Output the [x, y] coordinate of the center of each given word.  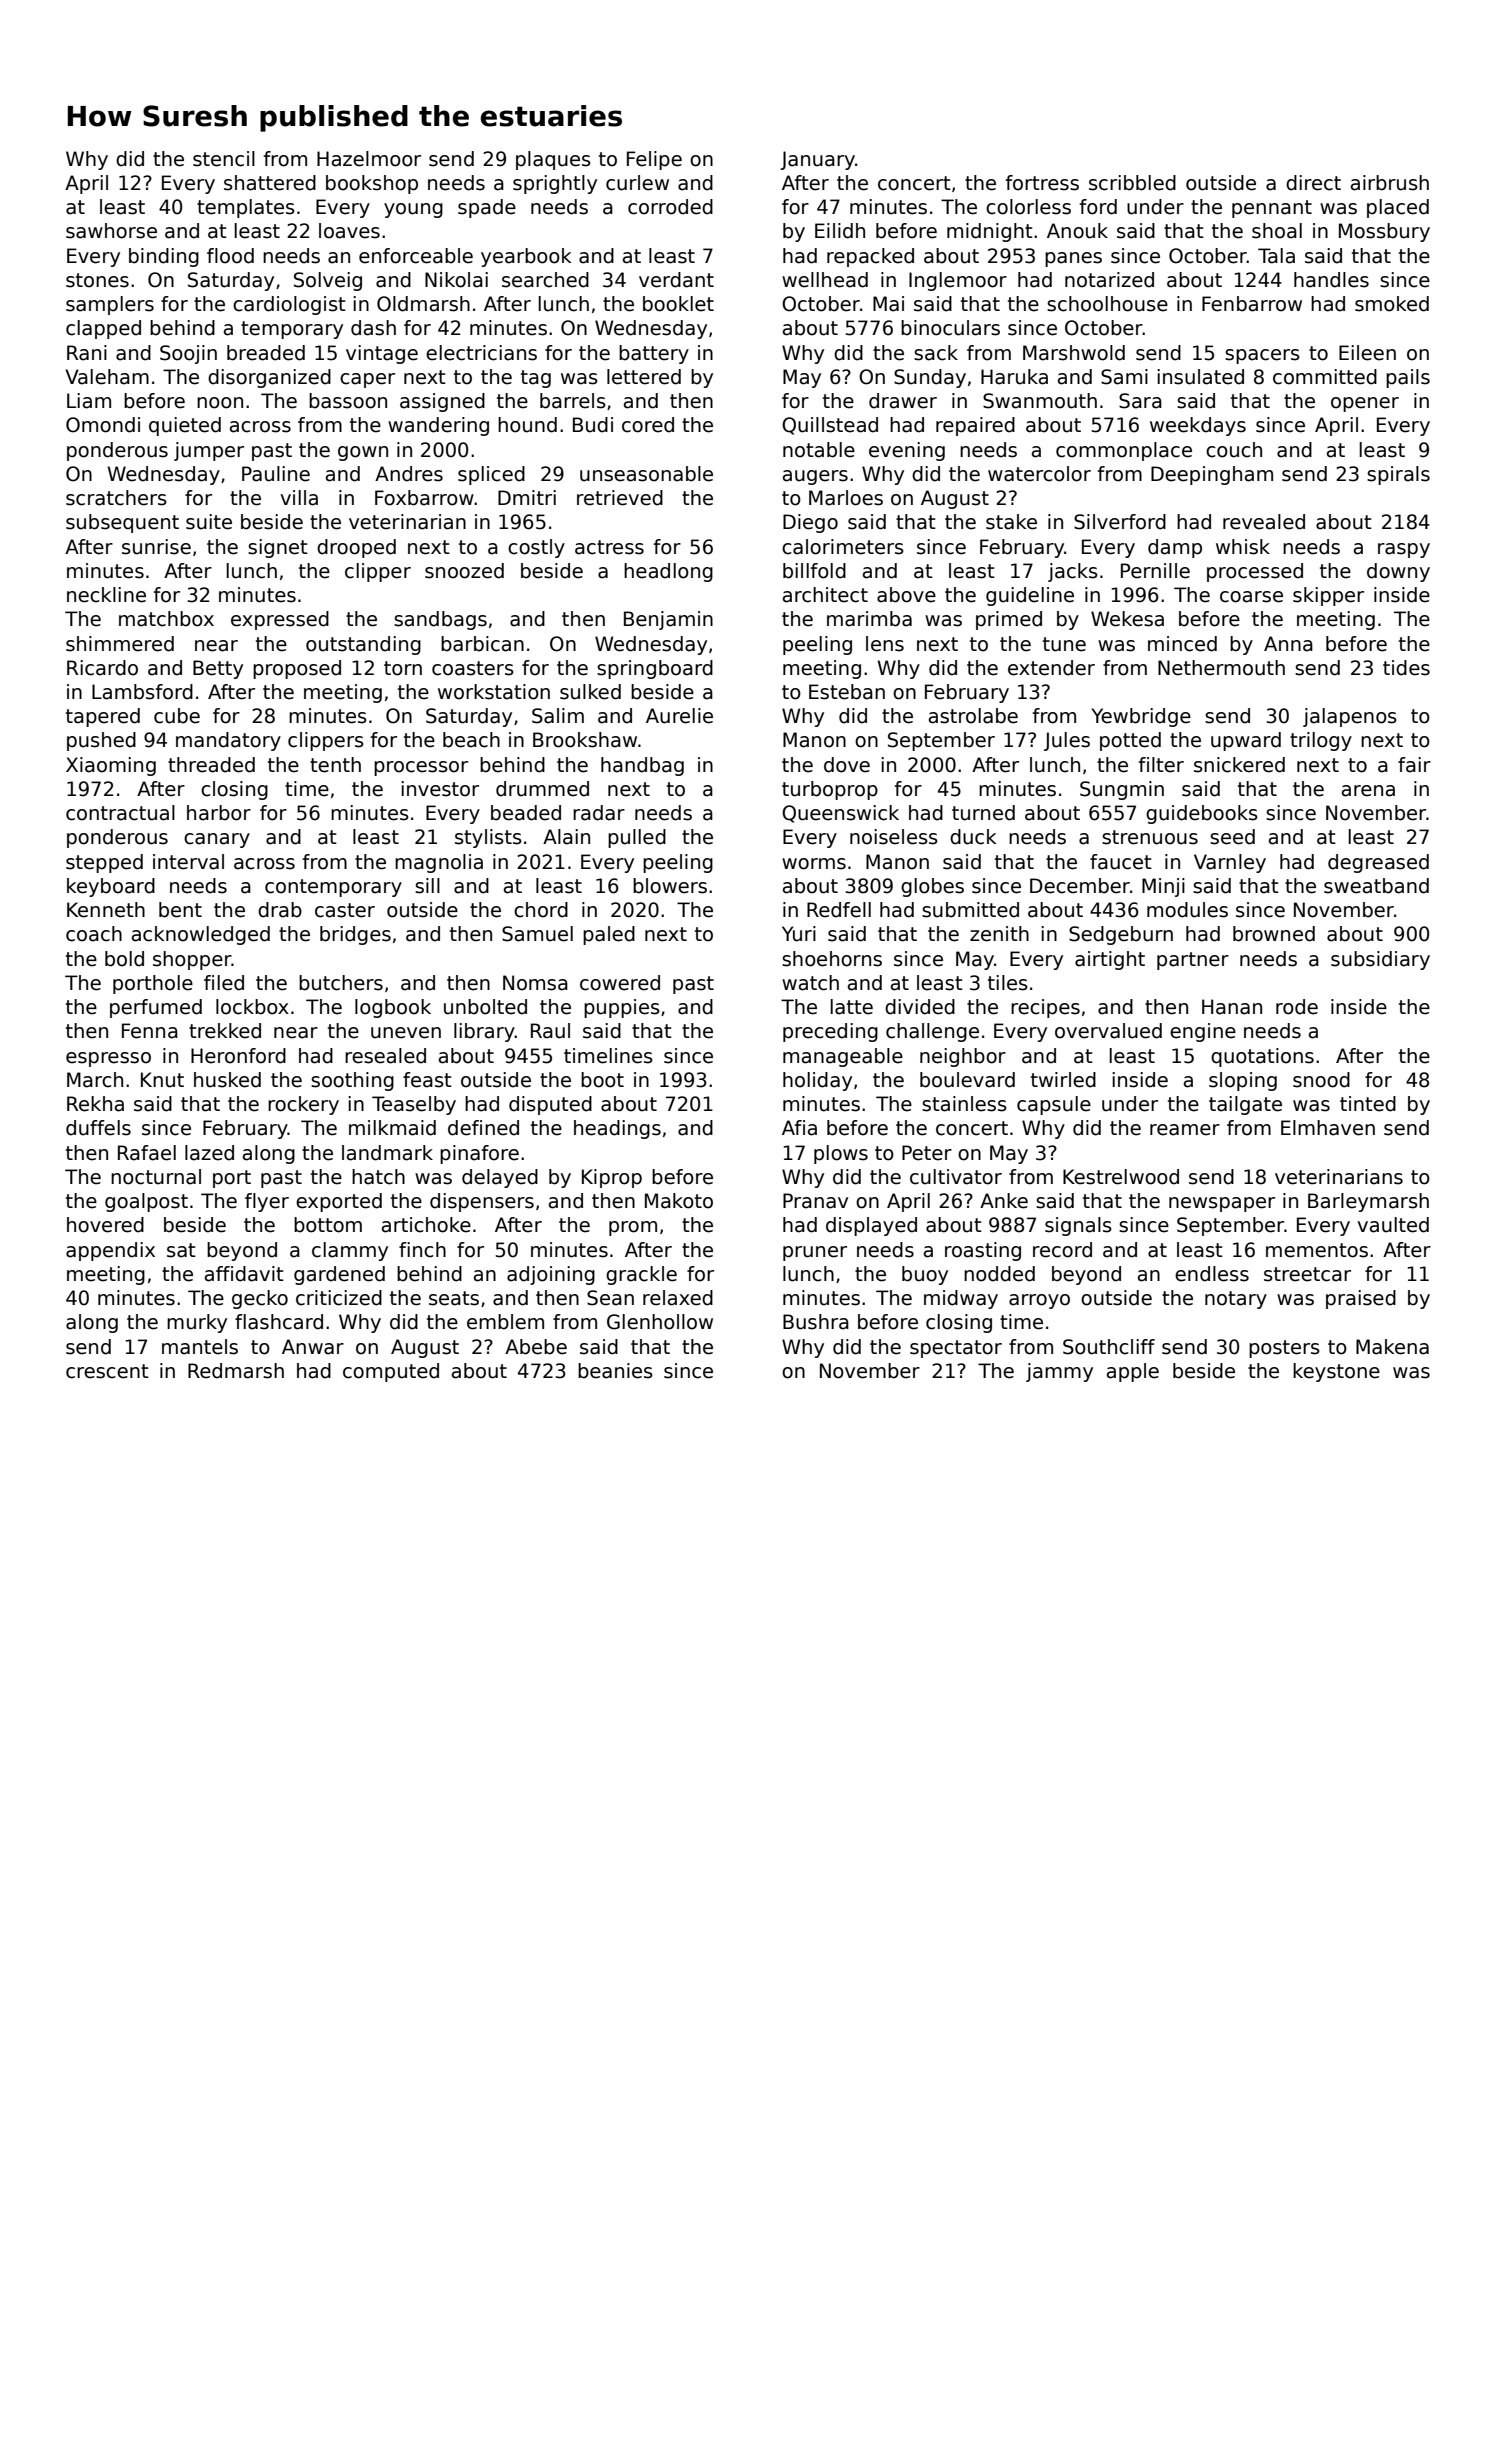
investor [440, 789]
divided [920, 1007]
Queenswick [840, 814]
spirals [1398, 475]
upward [1246, 741]
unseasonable [646, 474]
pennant [1272, 209]
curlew [637, 183]
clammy [350, 1251]
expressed [280, 620]
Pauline [276, 474]
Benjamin [668, 620]
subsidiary [1380, 960]
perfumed [156, 1008]
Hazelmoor [369, 159]
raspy [1404, 550]
